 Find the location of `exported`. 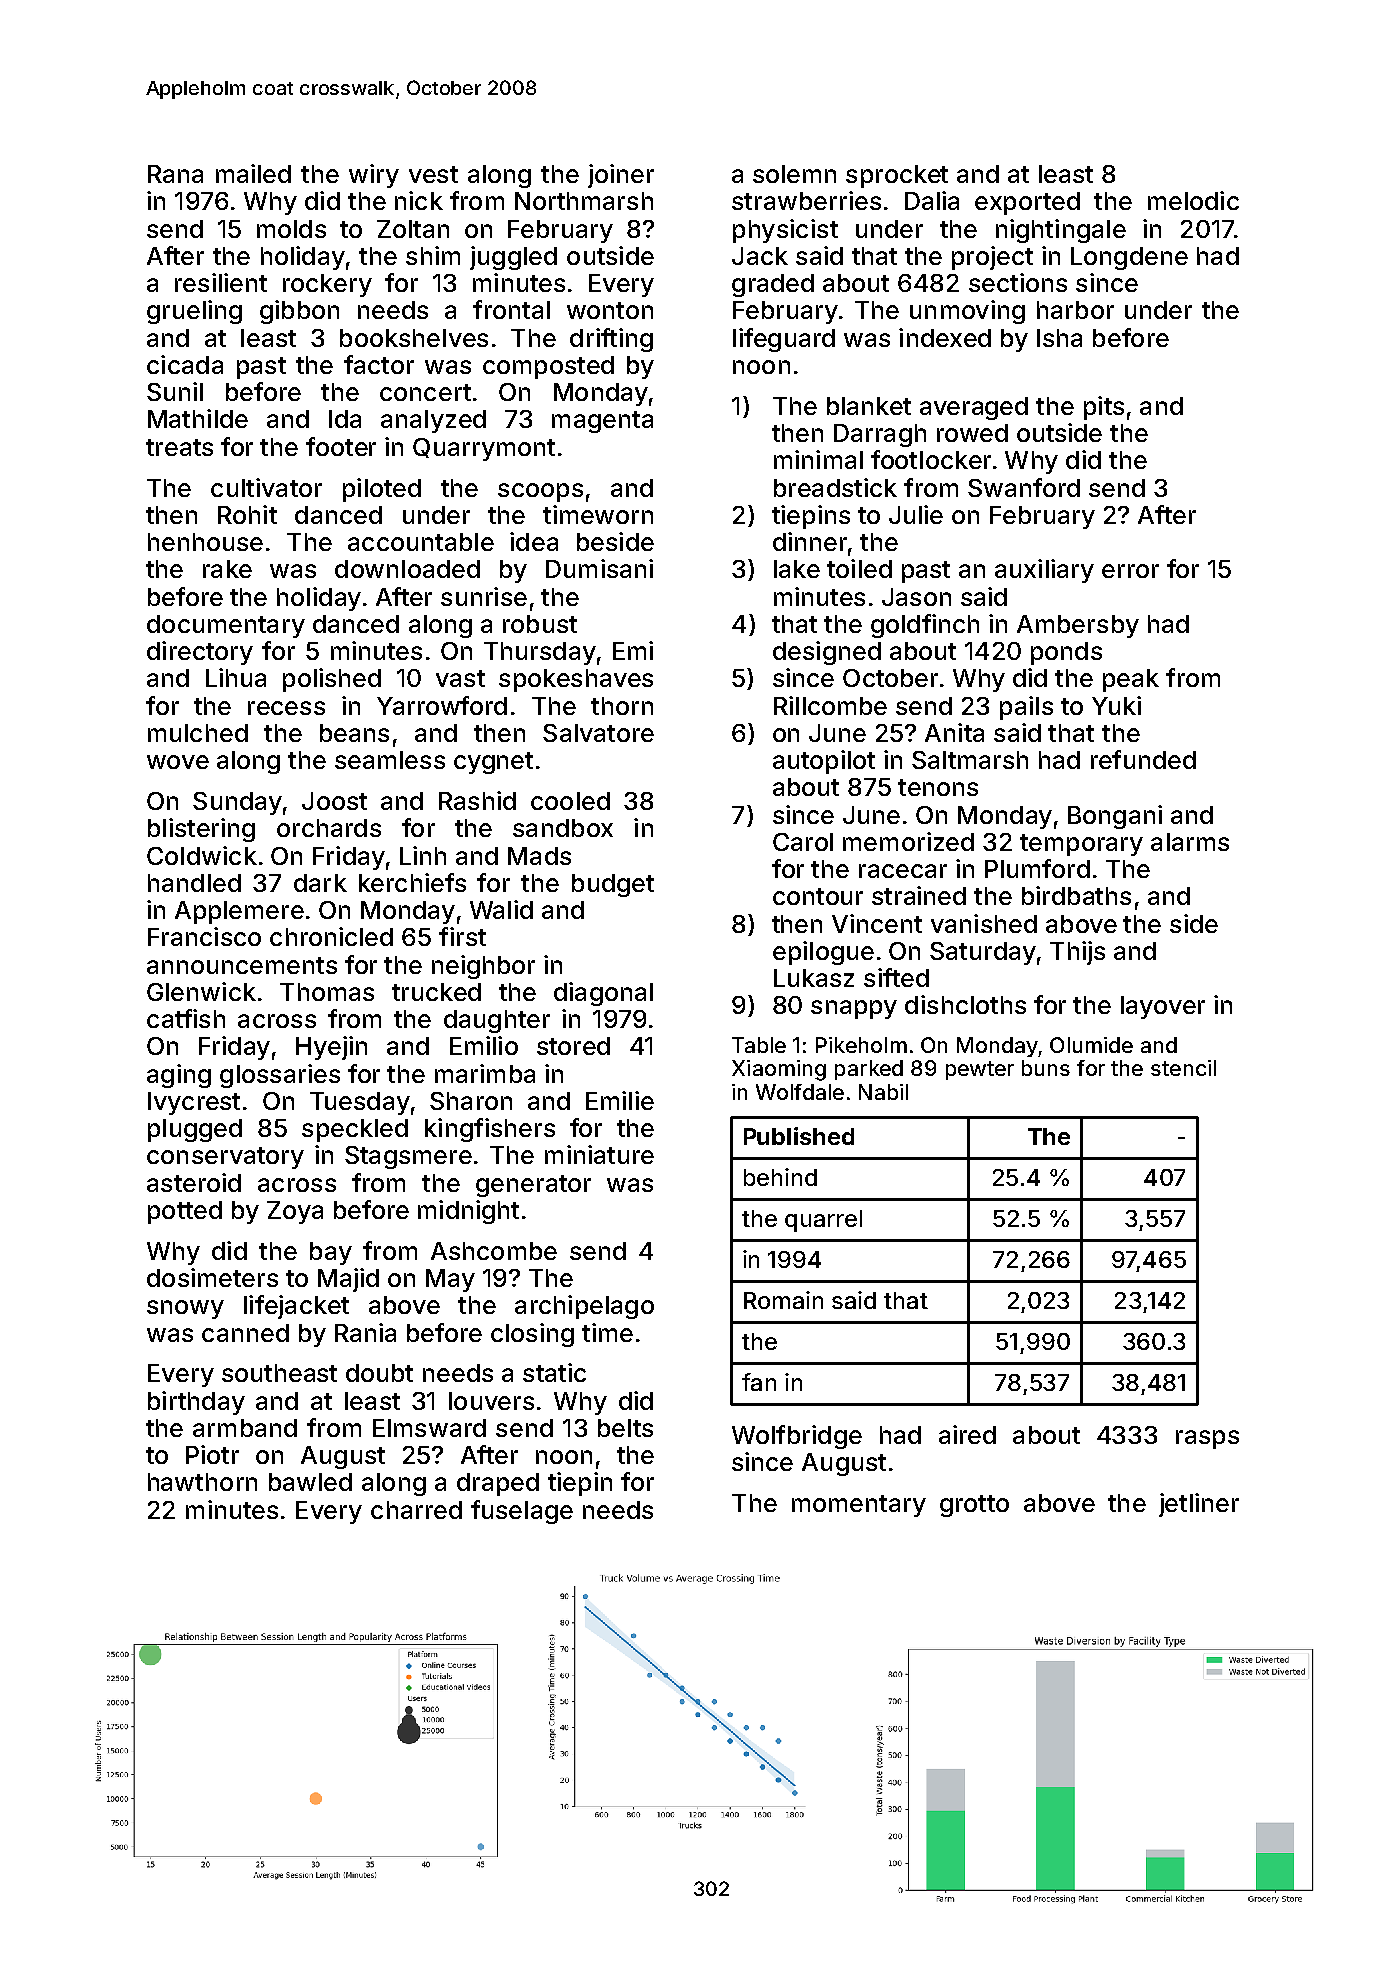

exported is located at coordinates (1027, 203).
